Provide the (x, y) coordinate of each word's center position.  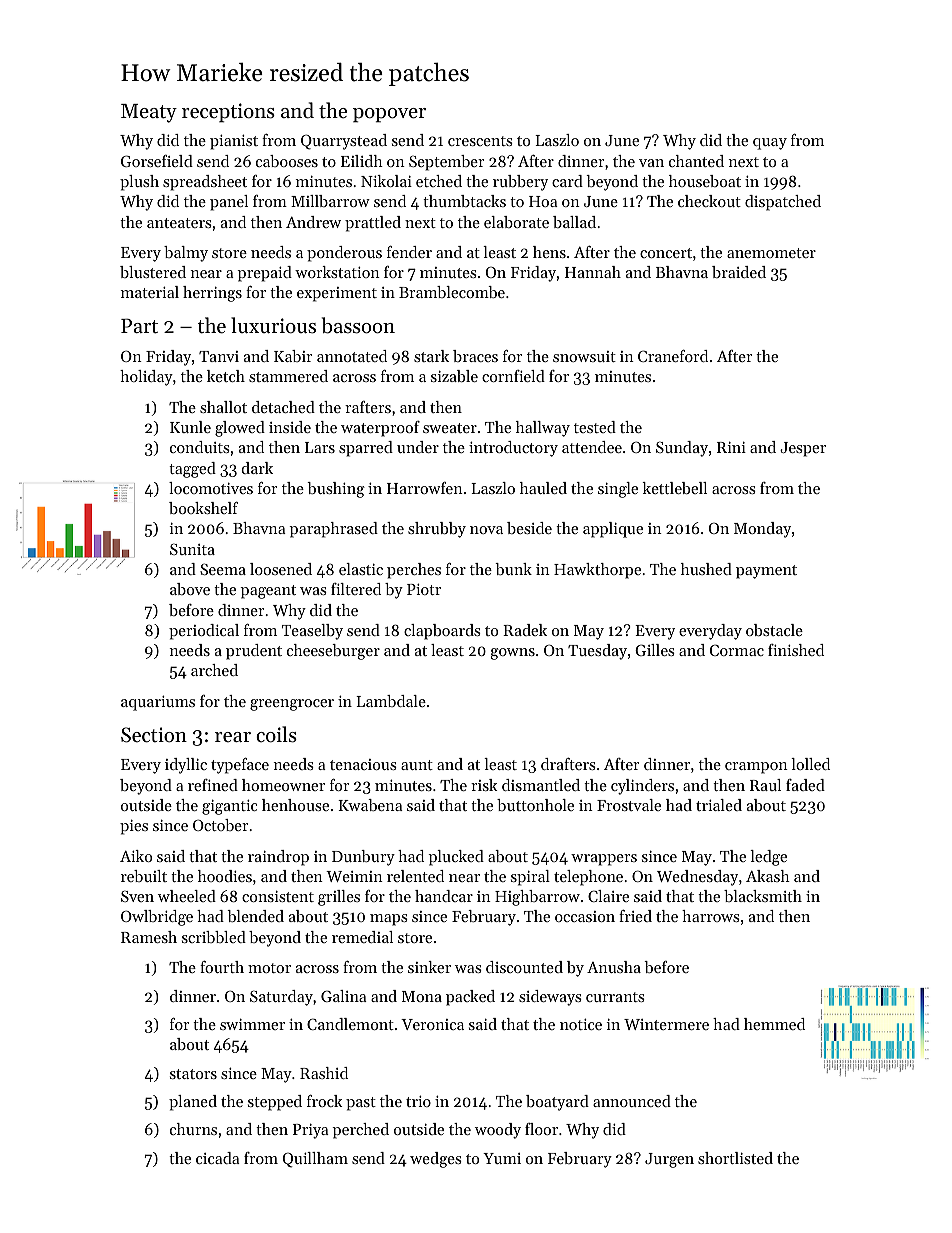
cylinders (642, 787)
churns (193, 1129)
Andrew (313, 222)
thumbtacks (464, 201)
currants (615, 997)
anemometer (771, 253)
